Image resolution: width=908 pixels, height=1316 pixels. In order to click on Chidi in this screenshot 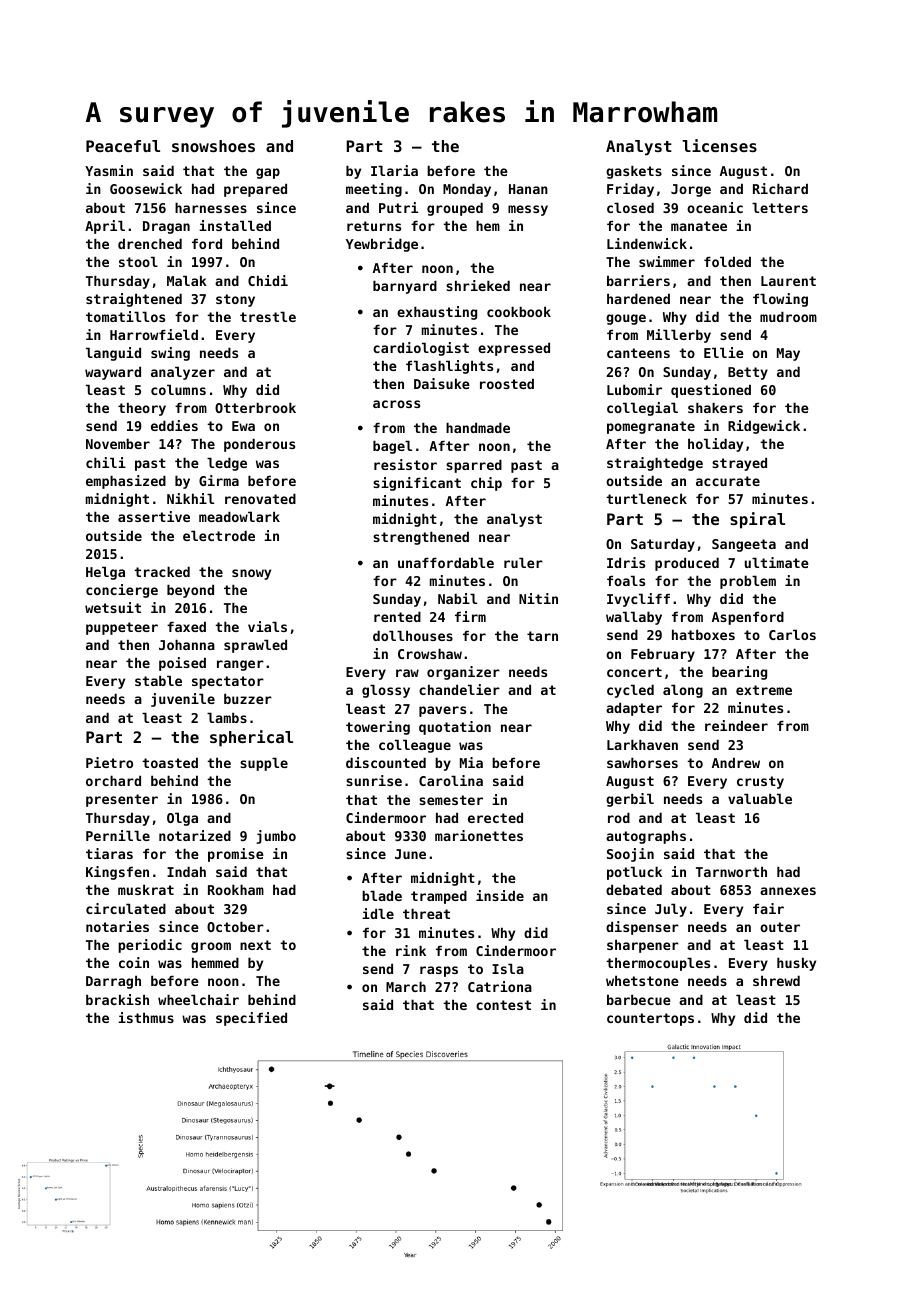, I will do `click(268, 280)`.
